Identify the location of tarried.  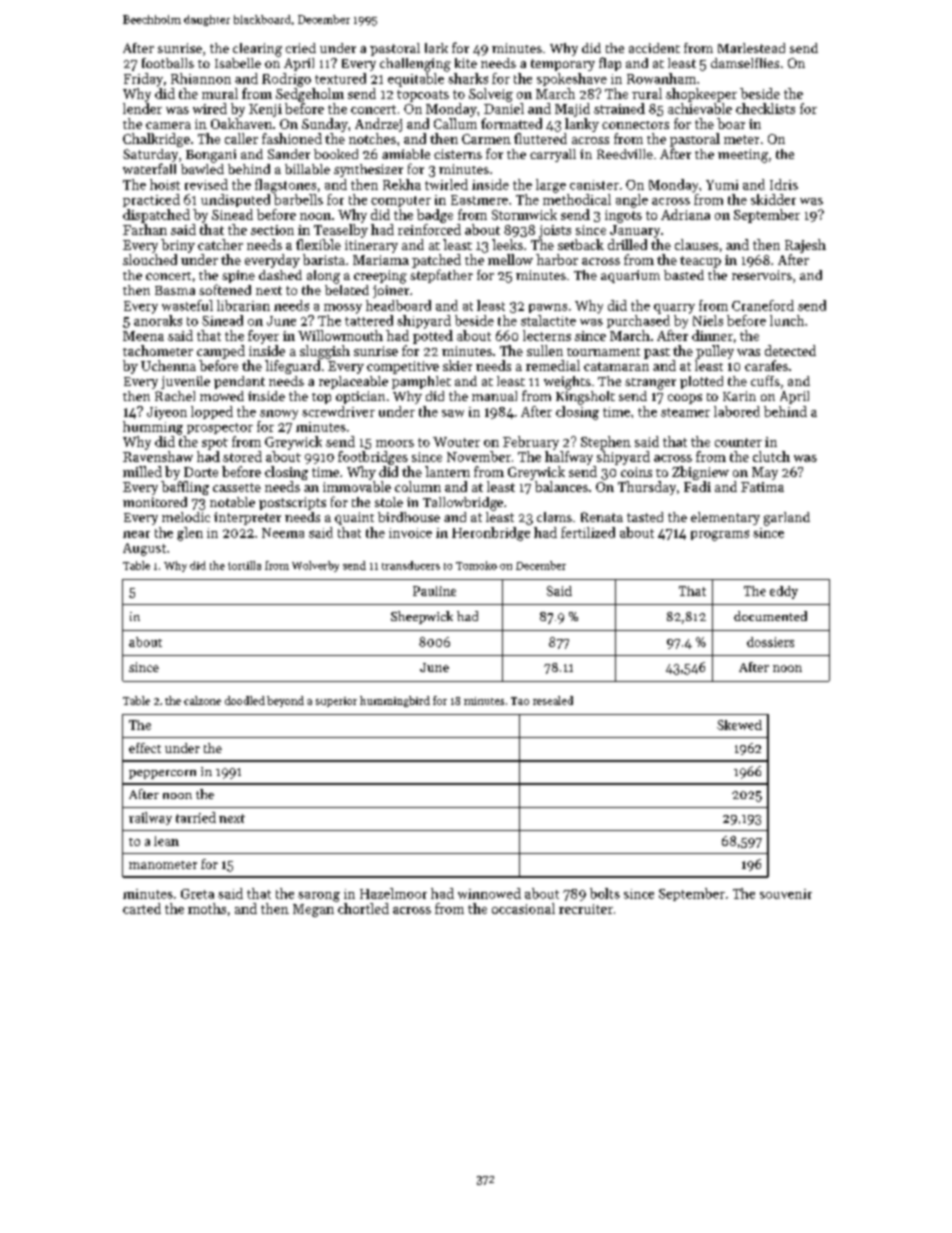
(196, 817).
